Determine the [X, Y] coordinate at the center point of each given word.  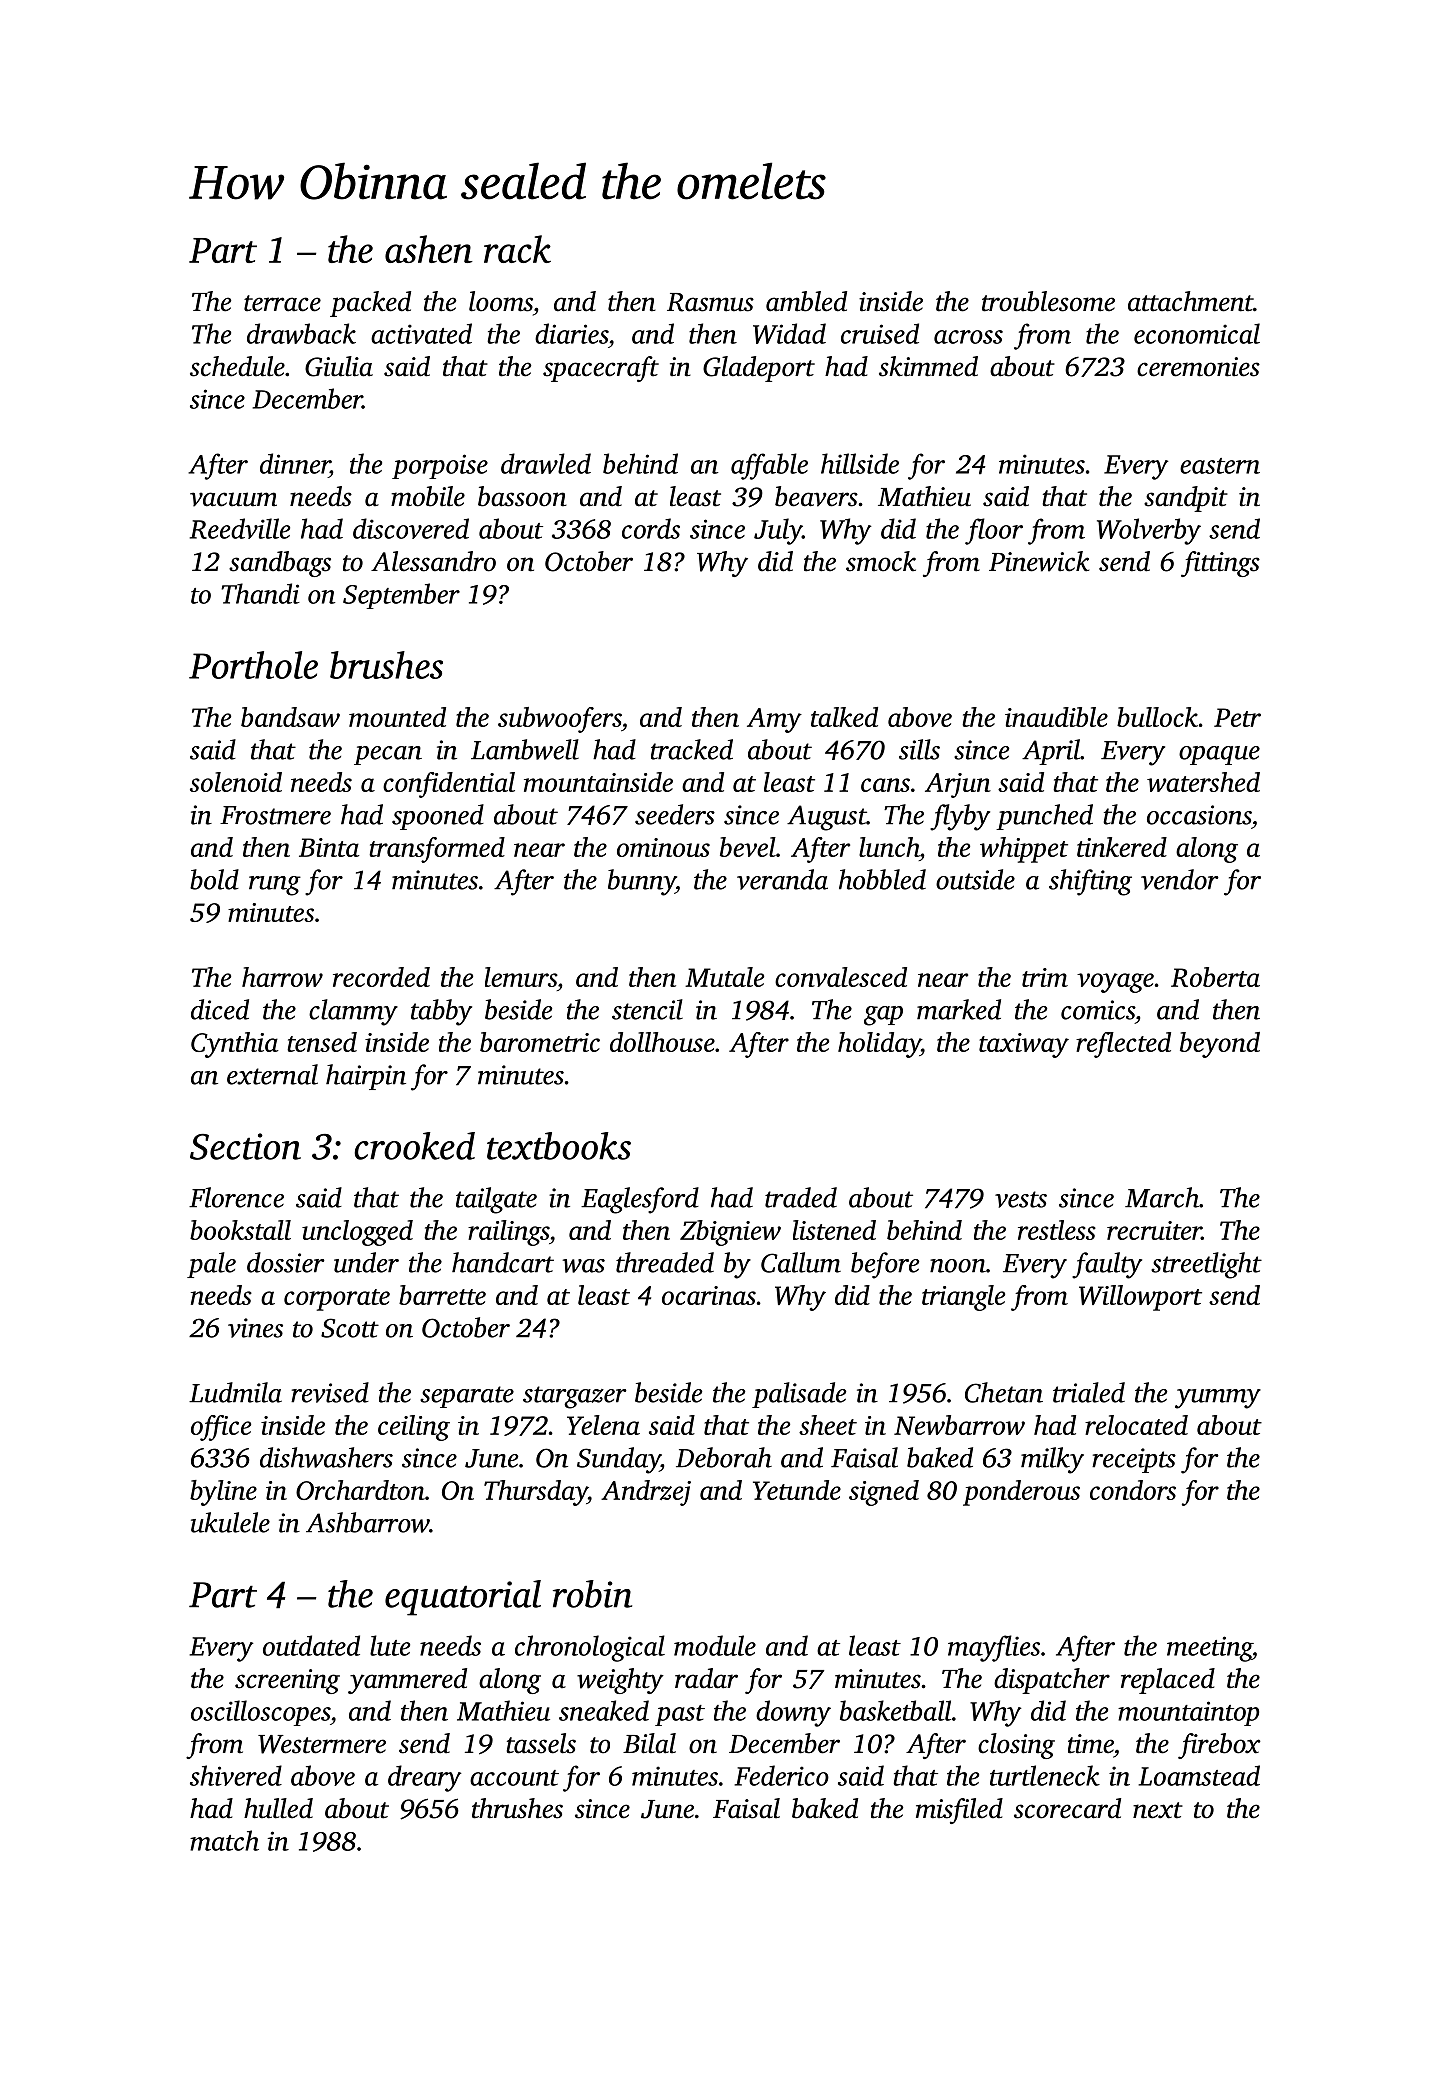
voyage [1115, 983]
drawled [546, 463]
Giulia [339, 366]
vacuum [233, 499]
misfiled [959, 1811]
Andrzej [646, 1493]
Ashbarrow [367, 1522]
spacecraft [601, 369]
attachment [1190, 301]
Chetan [1004, 1392]
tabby [441, 1012]
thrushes [517, 1808]
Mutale [724, 977]
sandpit [1186, 499]
